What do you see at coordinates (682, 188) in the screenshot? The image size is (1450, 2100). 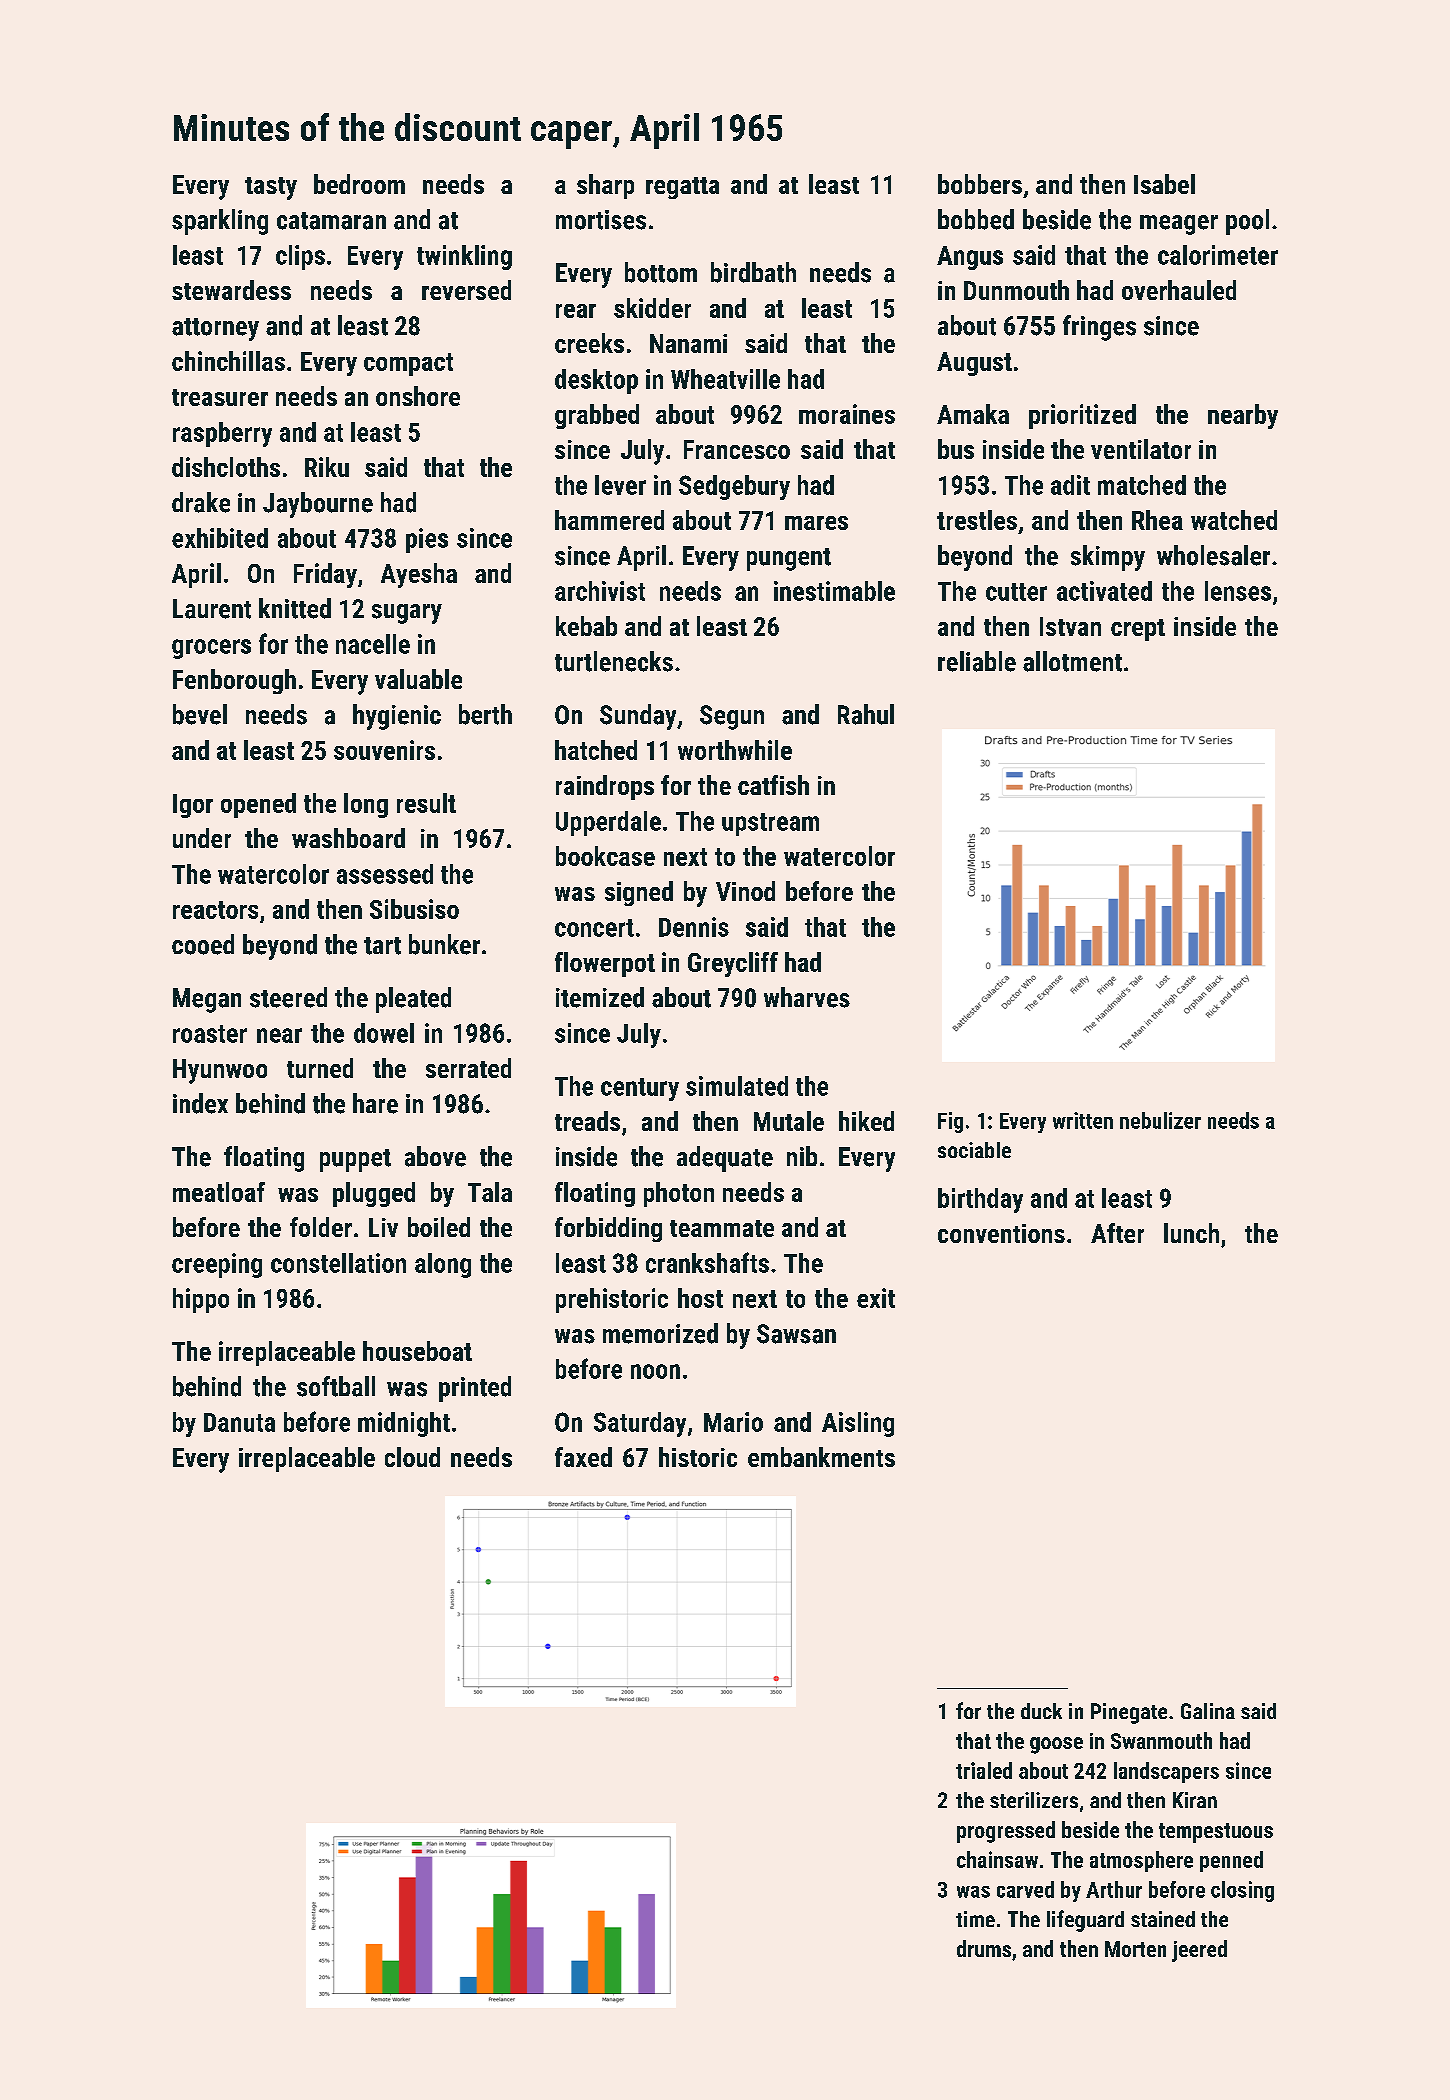 I see `regatta` at bounding box center [682, 188].
